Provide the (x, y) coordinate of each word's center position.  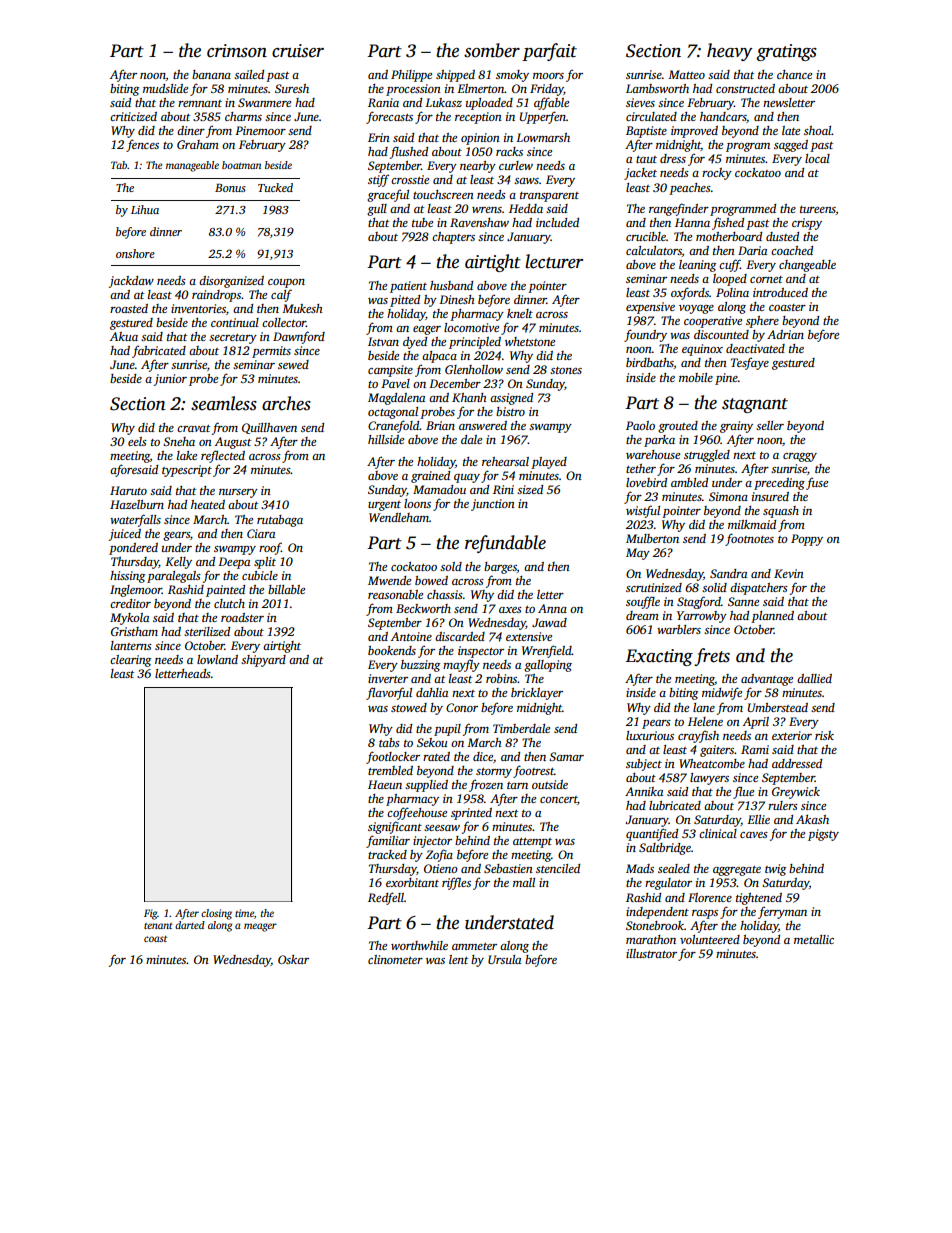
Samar (566, 756)
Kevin (789, 573)
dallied (814, 678)
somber (492, 50)
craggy (800, 457)
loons (417, 503)
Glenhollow (474, 369)
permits (271, 352)
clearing (130, 661)
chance (794, 74)
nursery (238, 493)
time (244, 913)
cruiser (298, 51)
